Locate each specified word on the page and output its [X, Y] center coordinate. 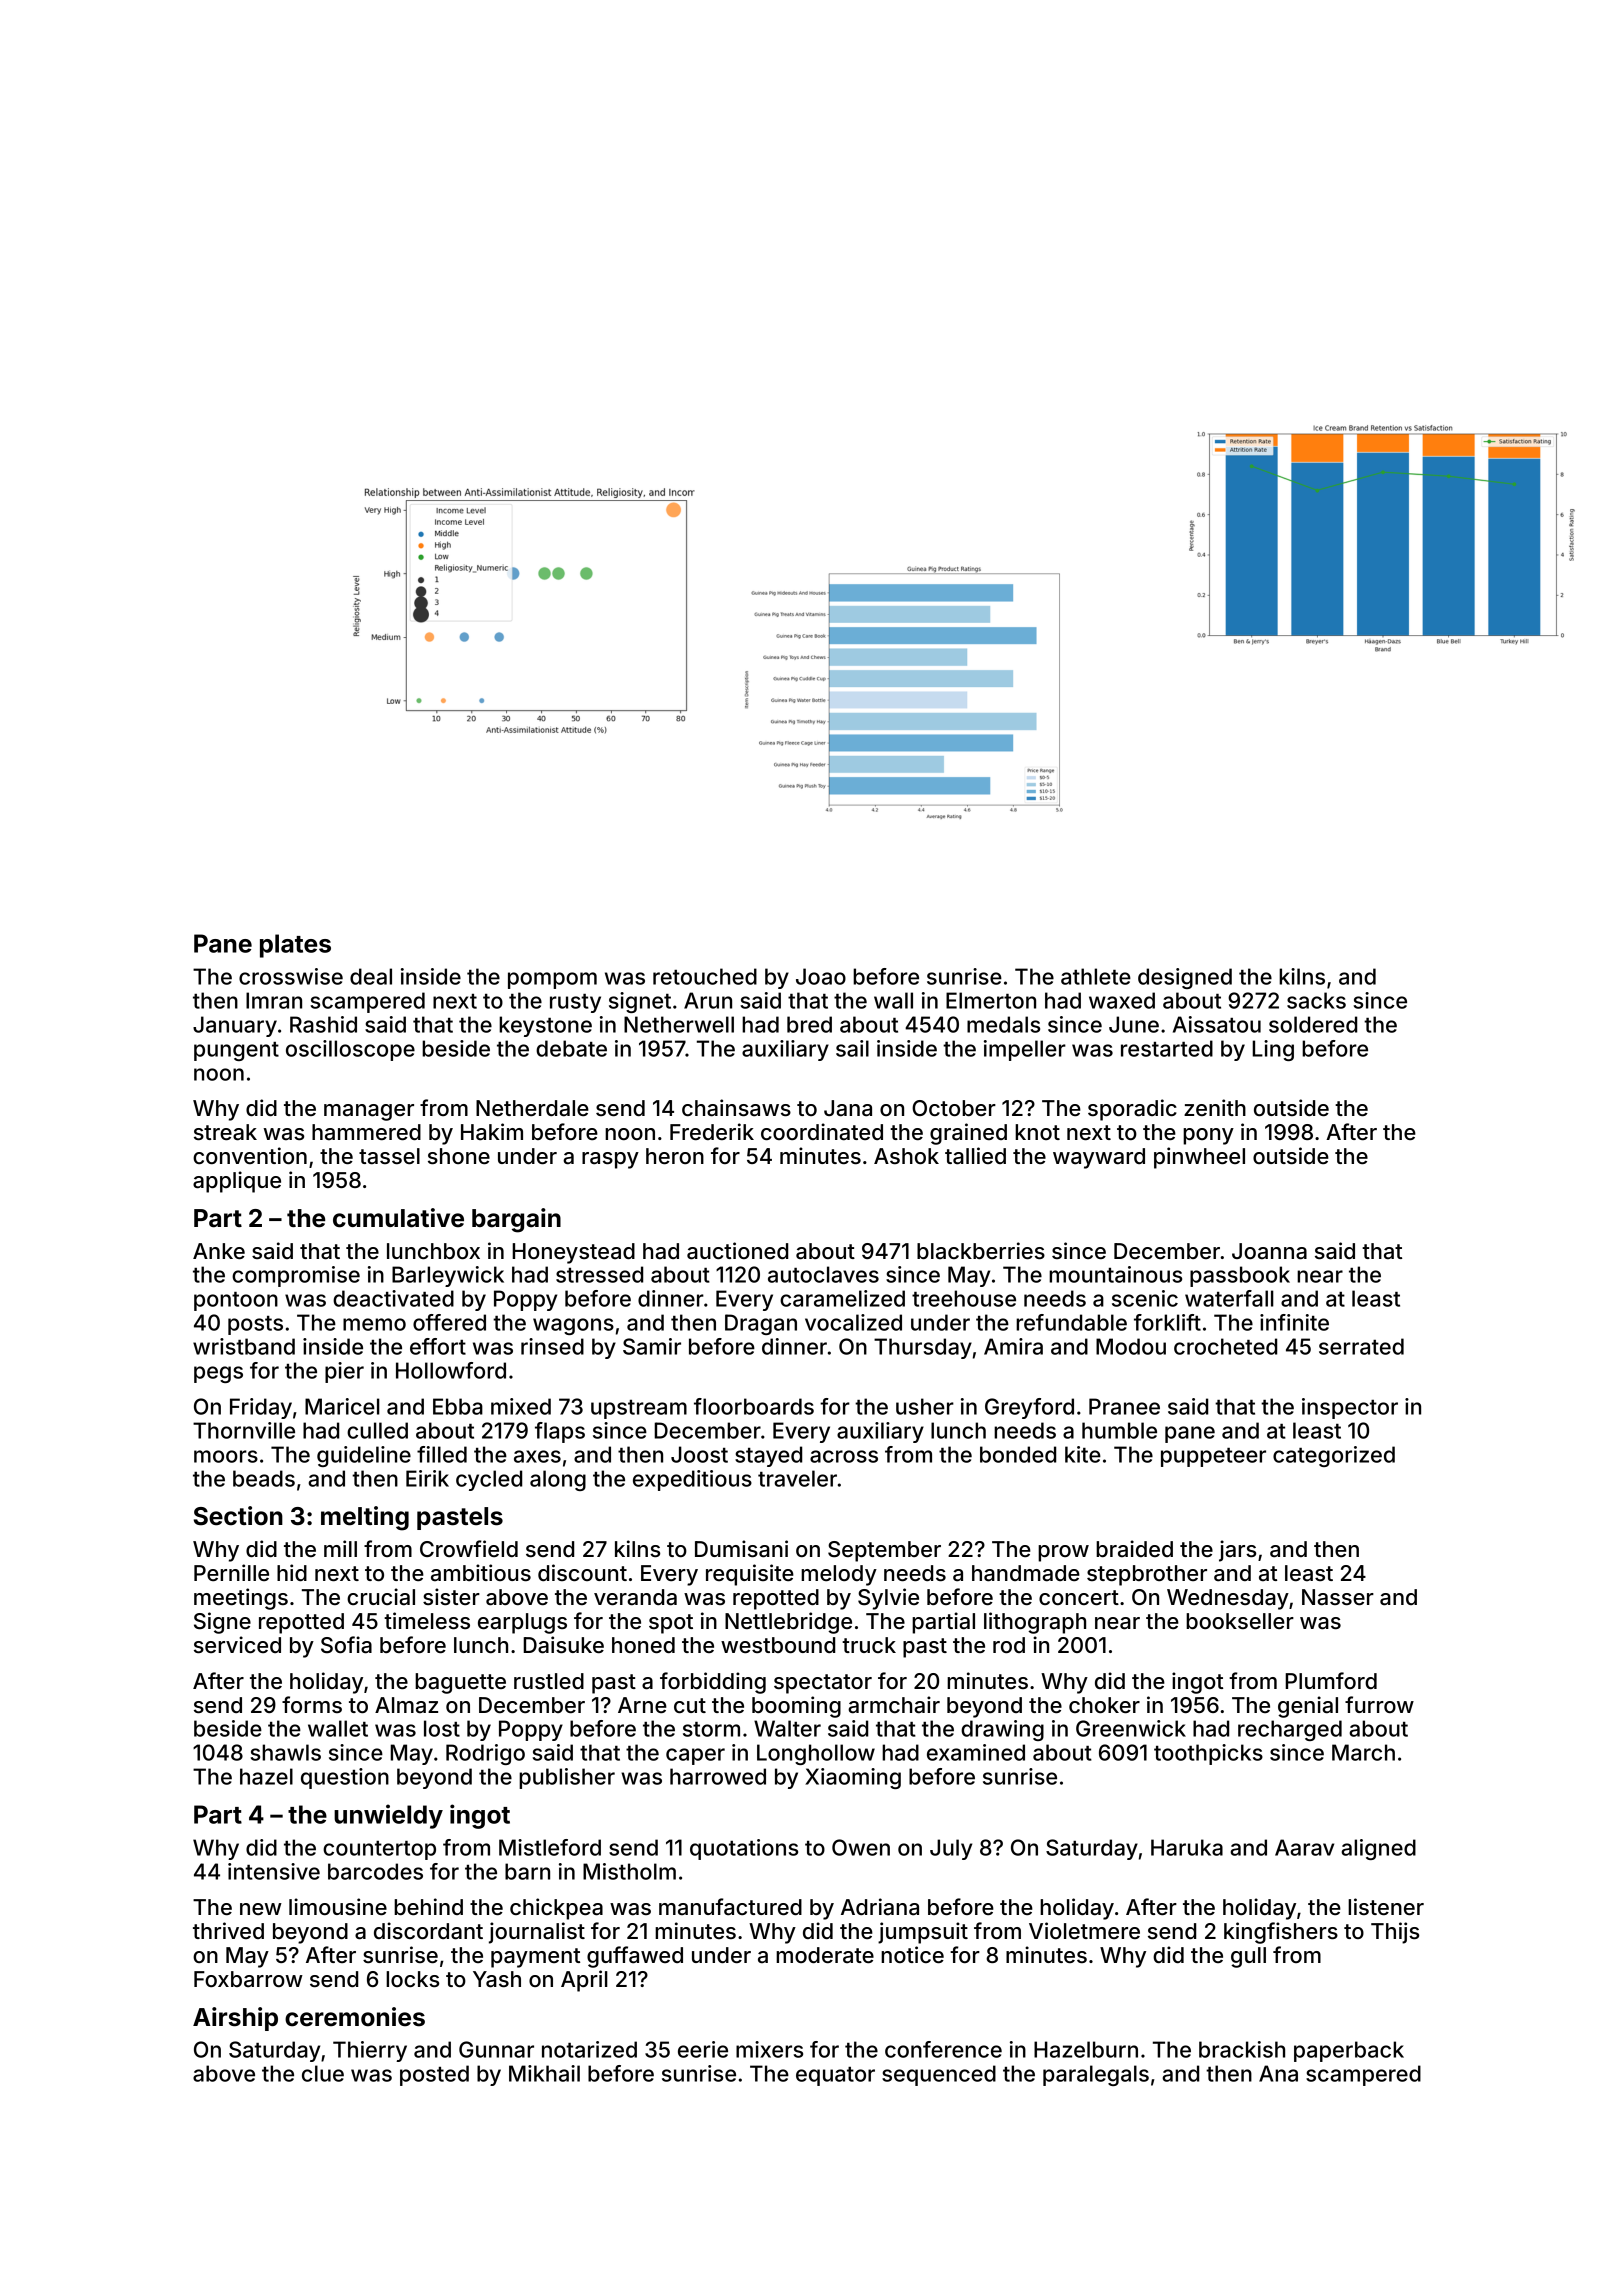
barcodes [375, 1871]
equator [835, 2076]
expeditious [692, 1480]
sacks [1316, 1000]
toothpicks [1208, 1754]
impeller [1025, 1050]
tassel [389, 1156]
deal [371, 976]
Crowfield [469, 1548]
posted [434, 2075]
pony [1208, 1136]
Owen [861, 1847]
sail [852, 1048]
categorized [1334, 1456]
